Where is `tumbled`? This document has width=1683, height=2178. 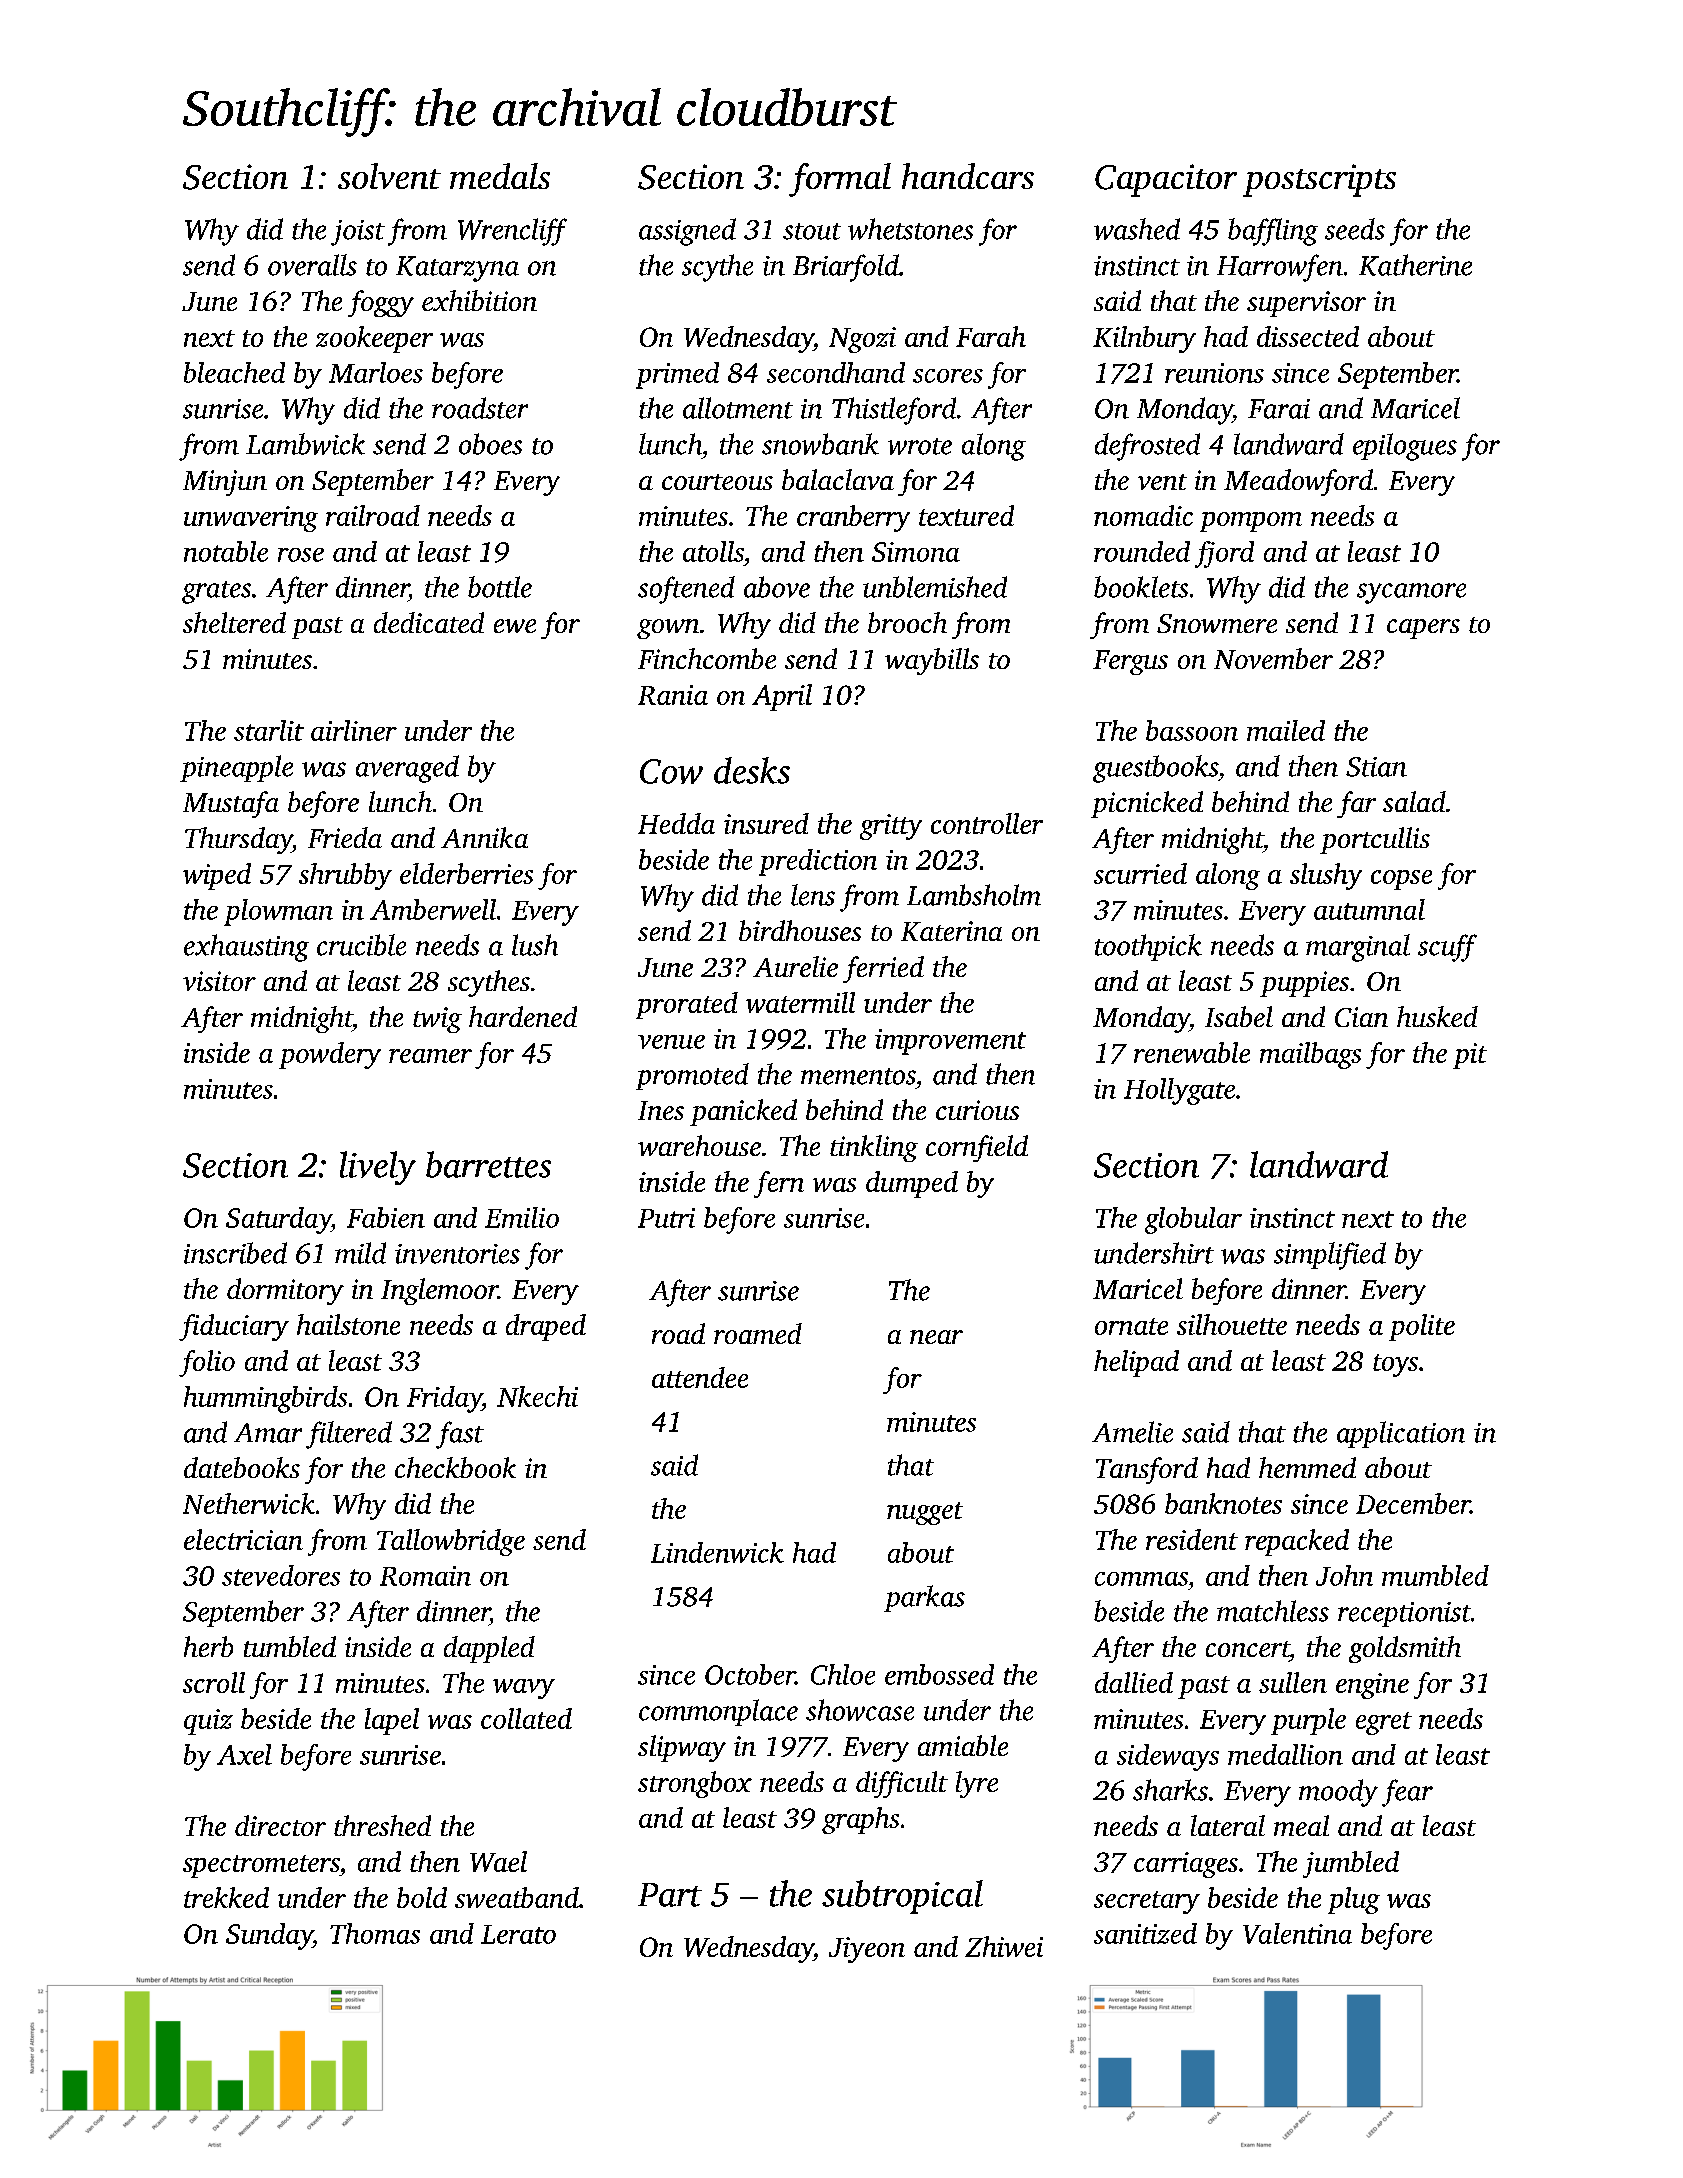 tumbled is located at coordinates (290, 1646).
